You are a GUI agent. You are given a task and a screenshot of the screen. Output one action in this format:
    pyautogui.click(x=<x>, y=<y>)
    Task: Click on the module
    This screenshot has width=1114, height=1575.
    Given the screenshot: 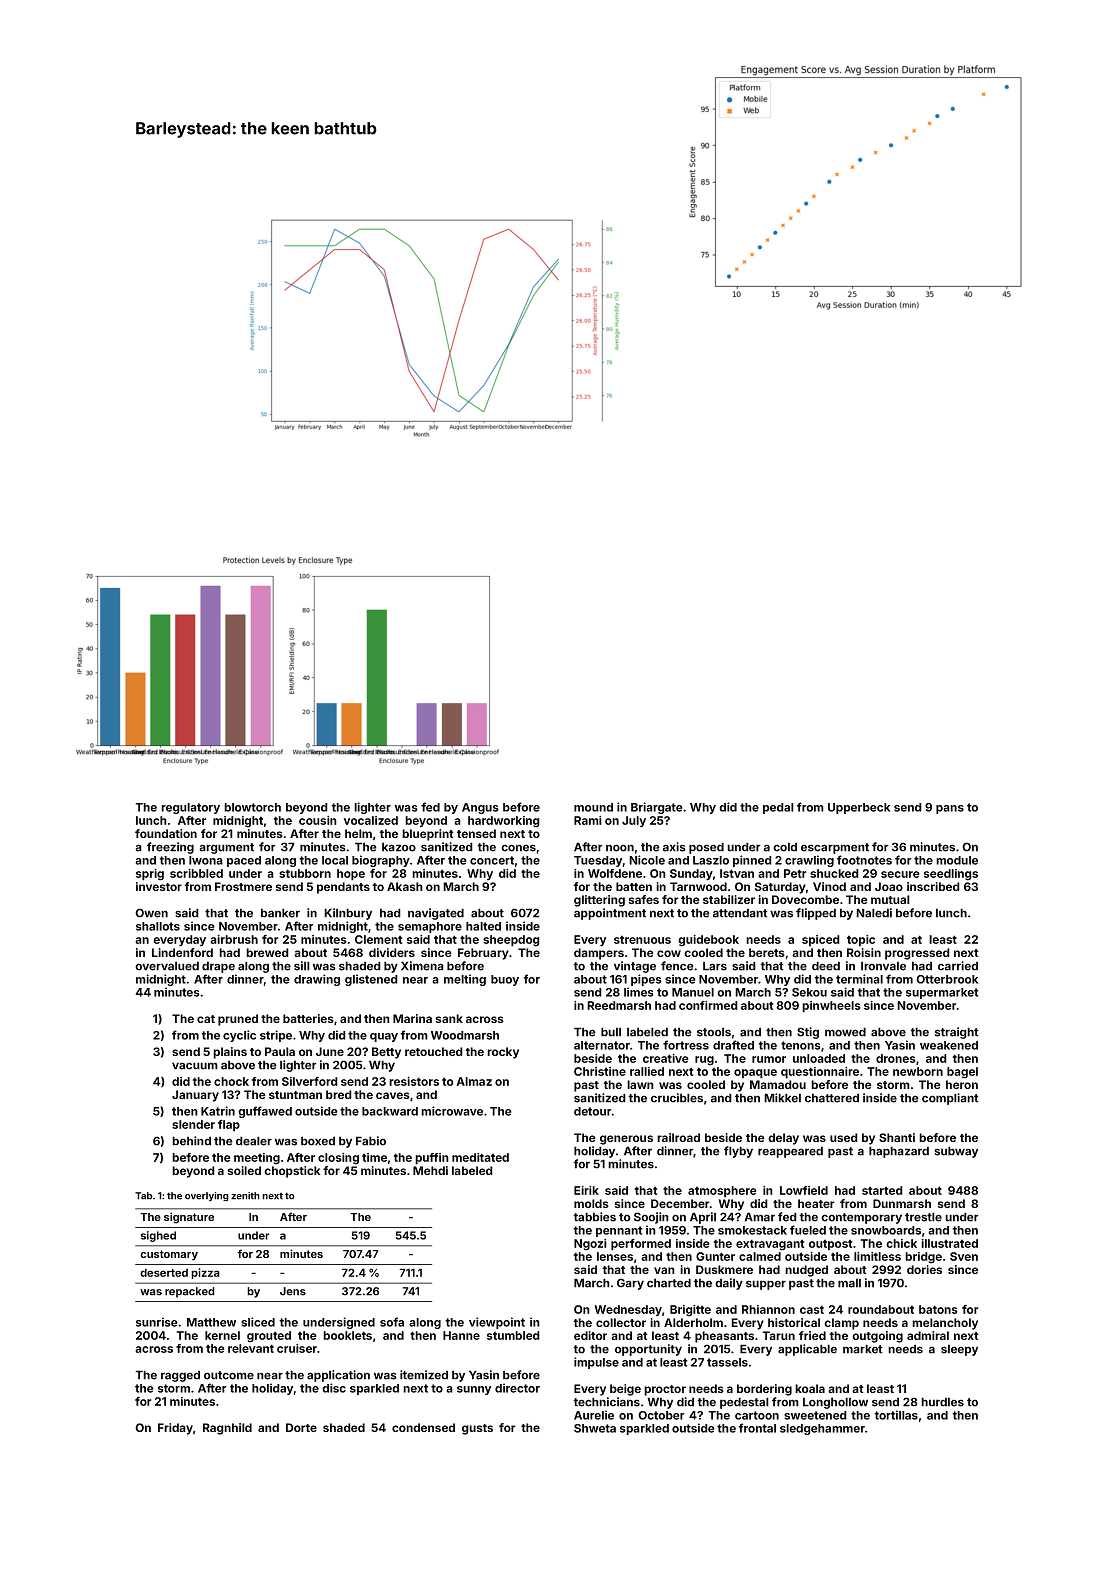 What is the action you would take?
    pyautogui.click(x=957, y=860)
